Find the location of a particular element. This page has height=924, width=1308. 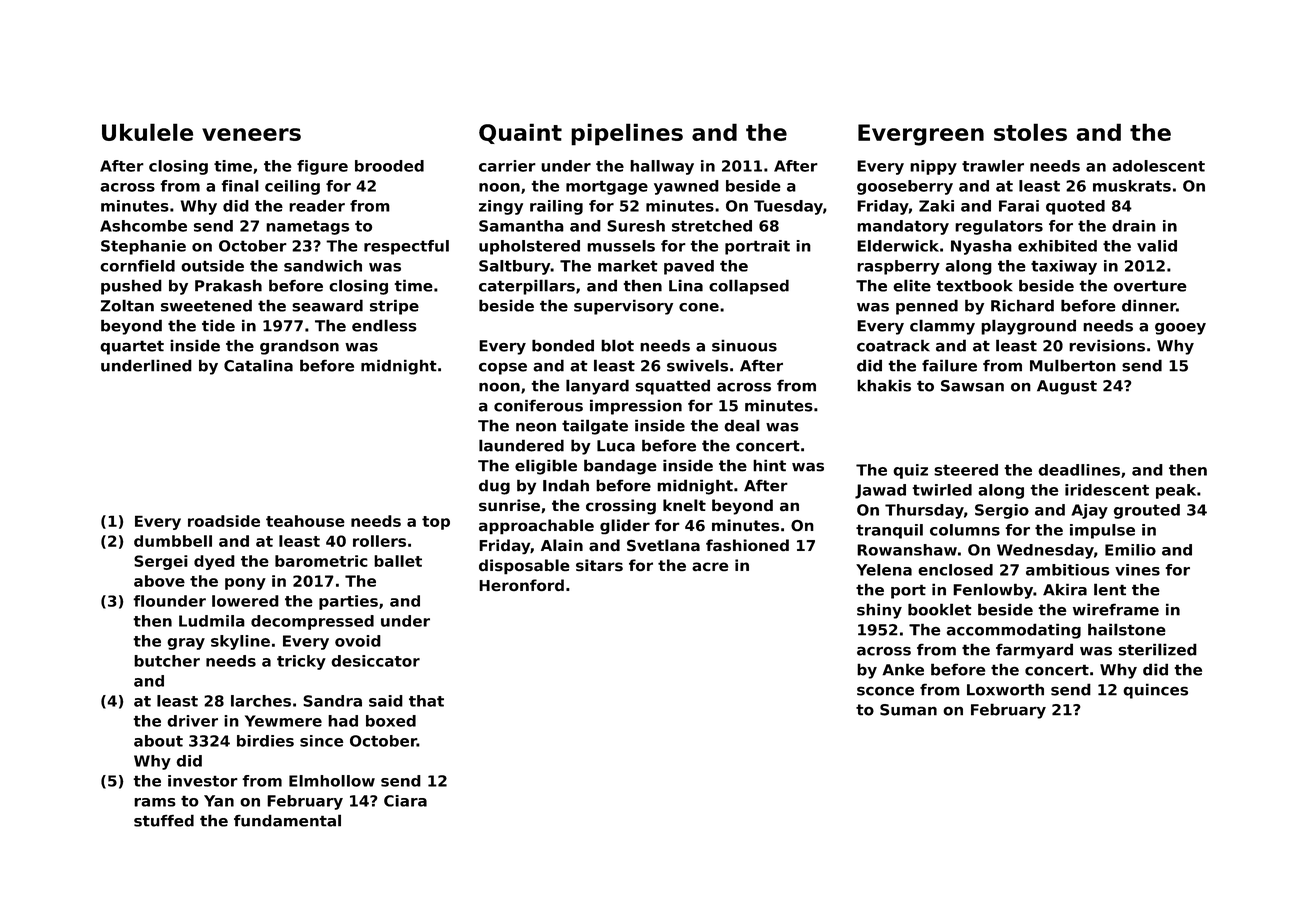

decompressed is located at coordinates (312, 622).
